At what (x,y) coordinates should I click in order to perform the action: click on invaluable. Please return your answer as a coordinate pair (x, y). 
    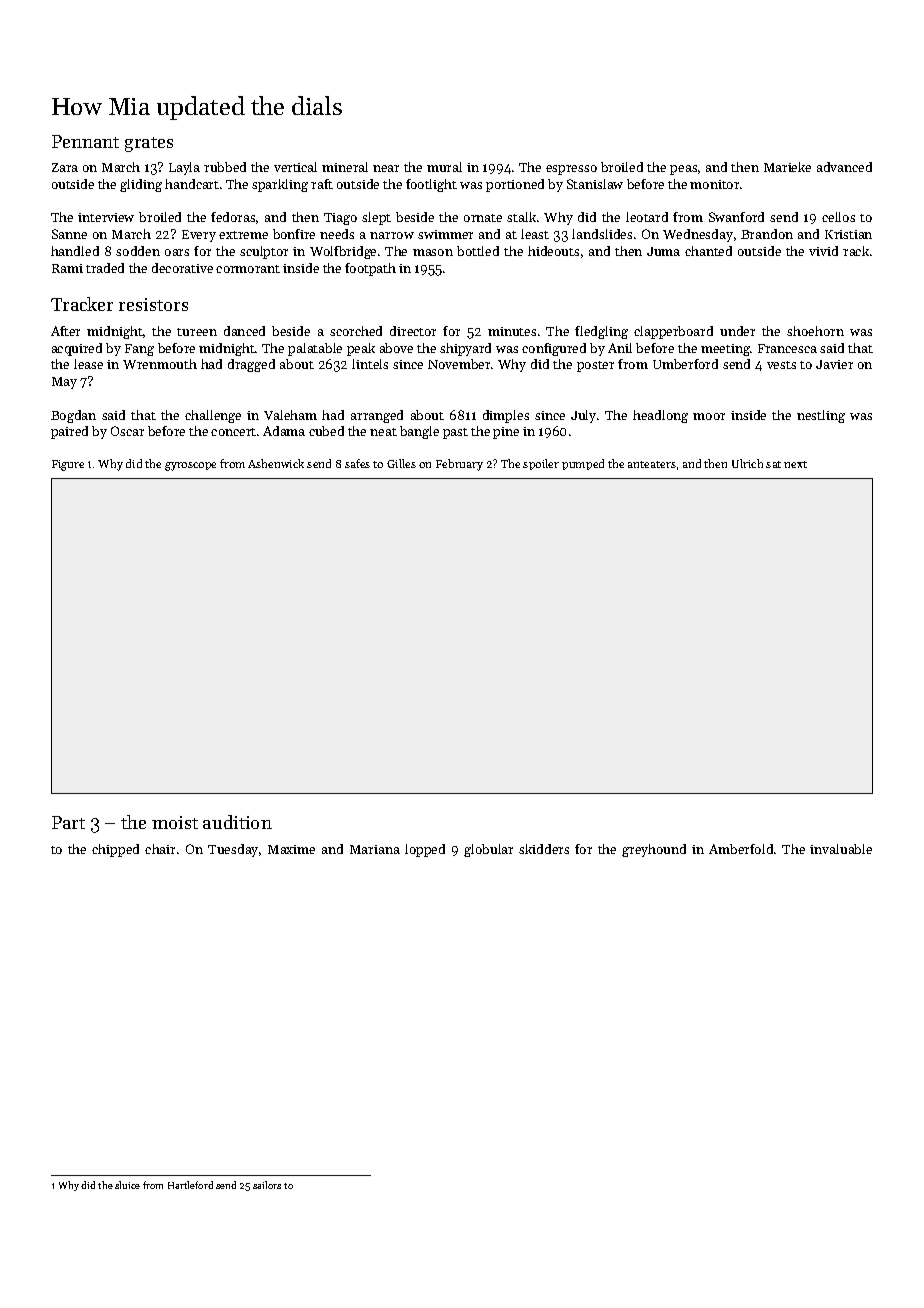
    Looking at the image, I should click on (841, 849).
